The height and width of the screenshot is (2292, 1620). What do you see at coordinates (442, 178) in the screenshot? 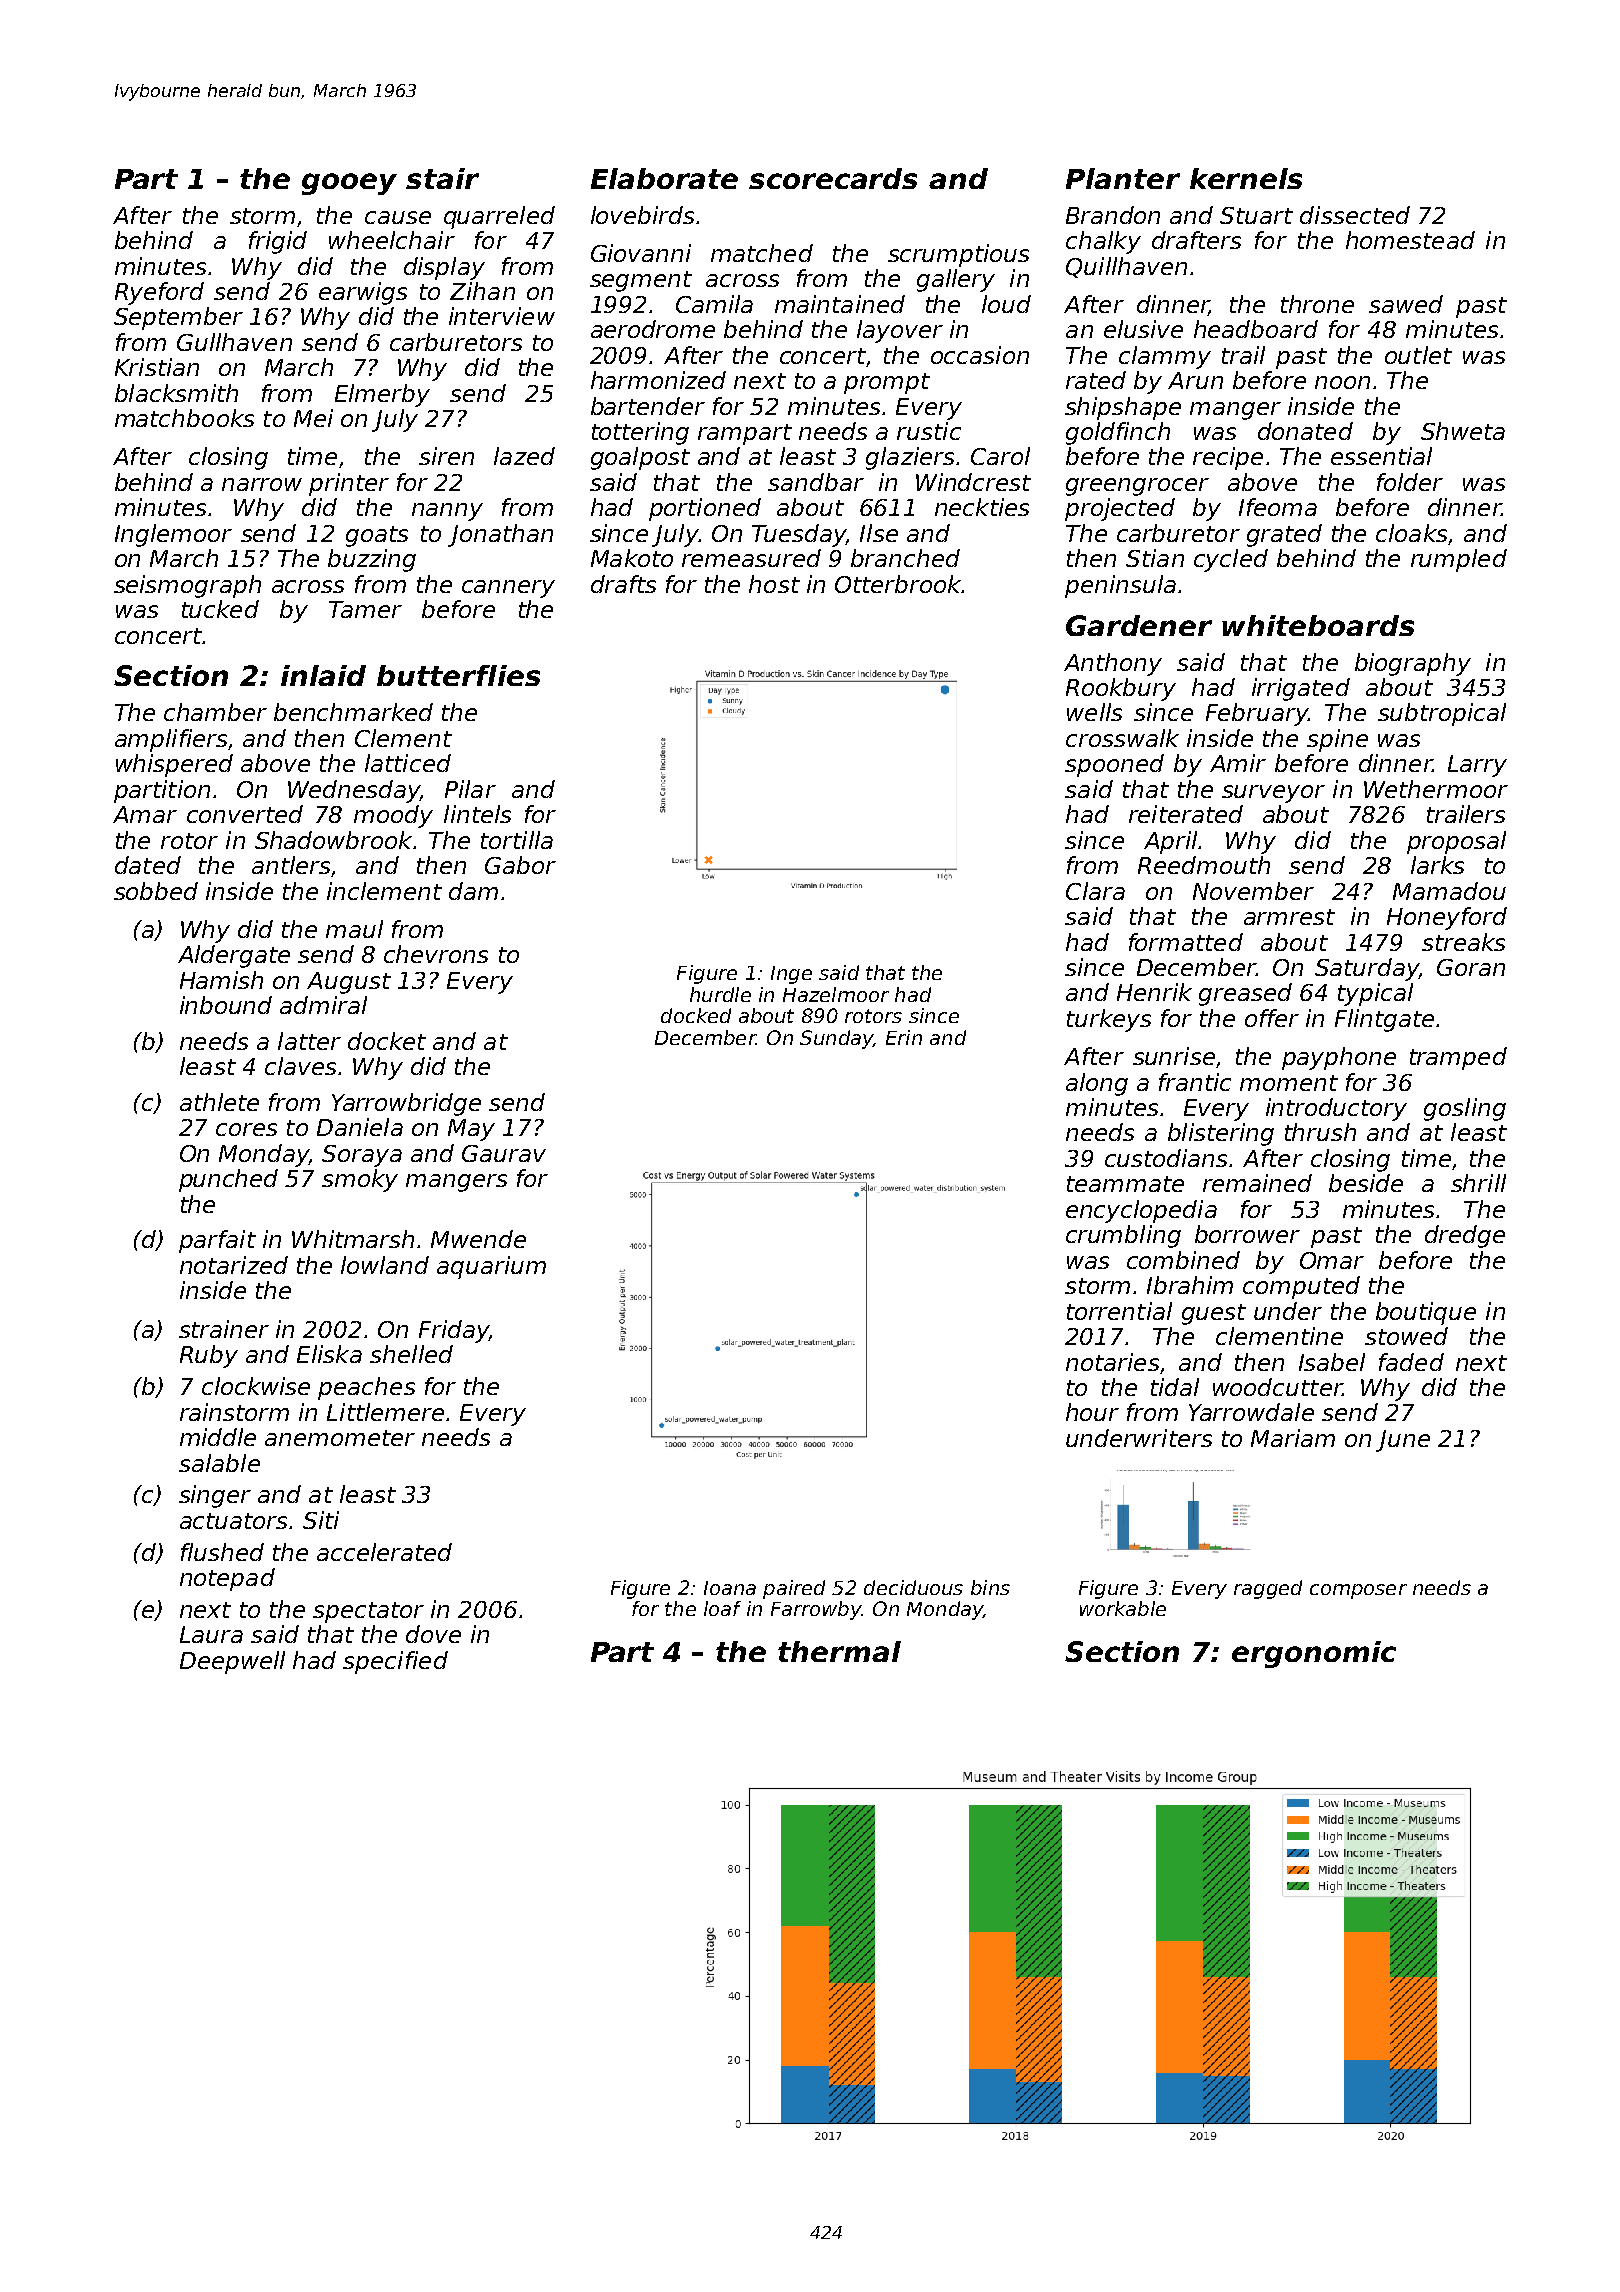
I see `stair` at bounding box center [442, 178].
